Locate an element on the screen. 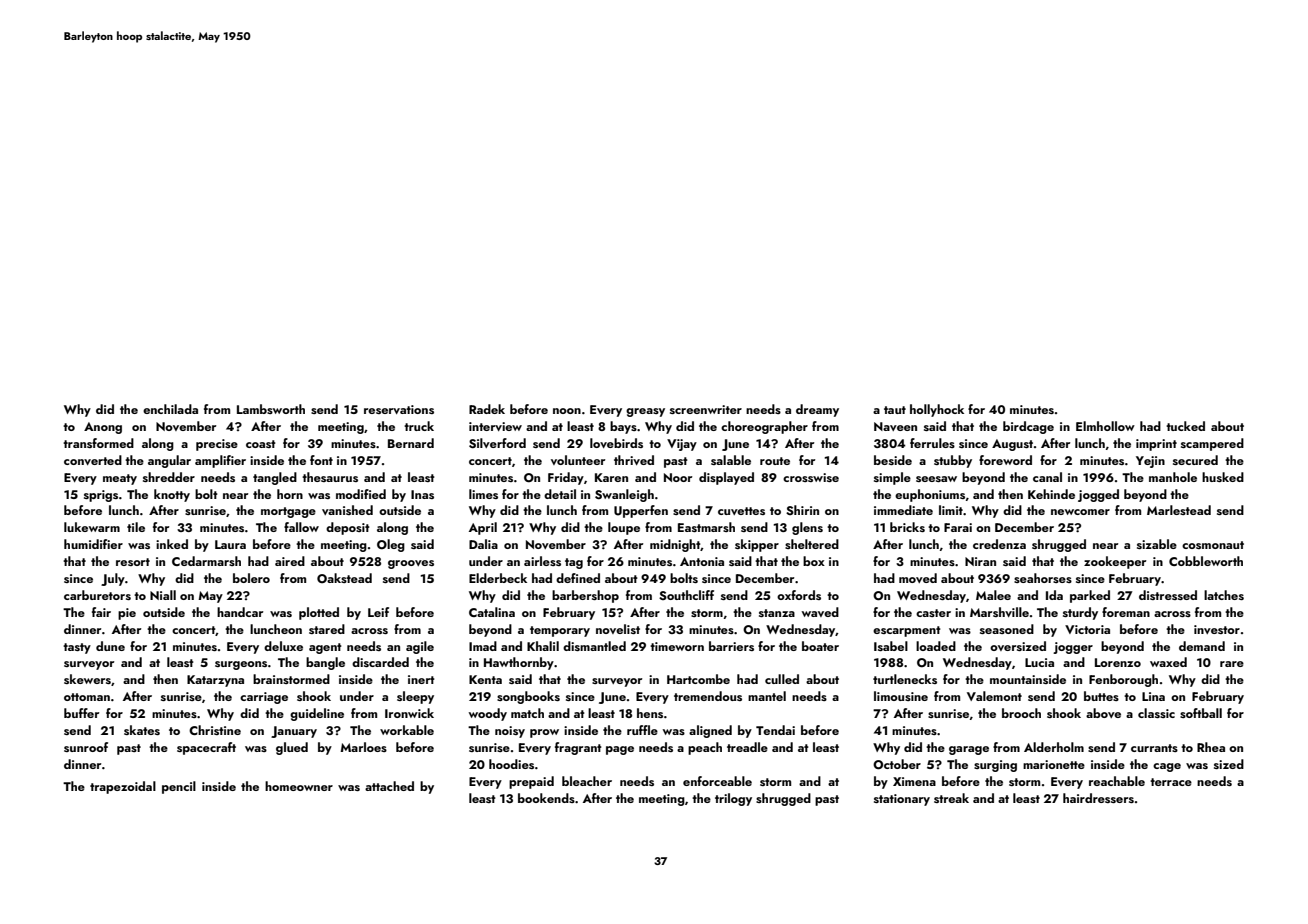 Image resolution: width=1308 pixels, height=924 pixels. seahorses is located at coordinates (1043, 578).
